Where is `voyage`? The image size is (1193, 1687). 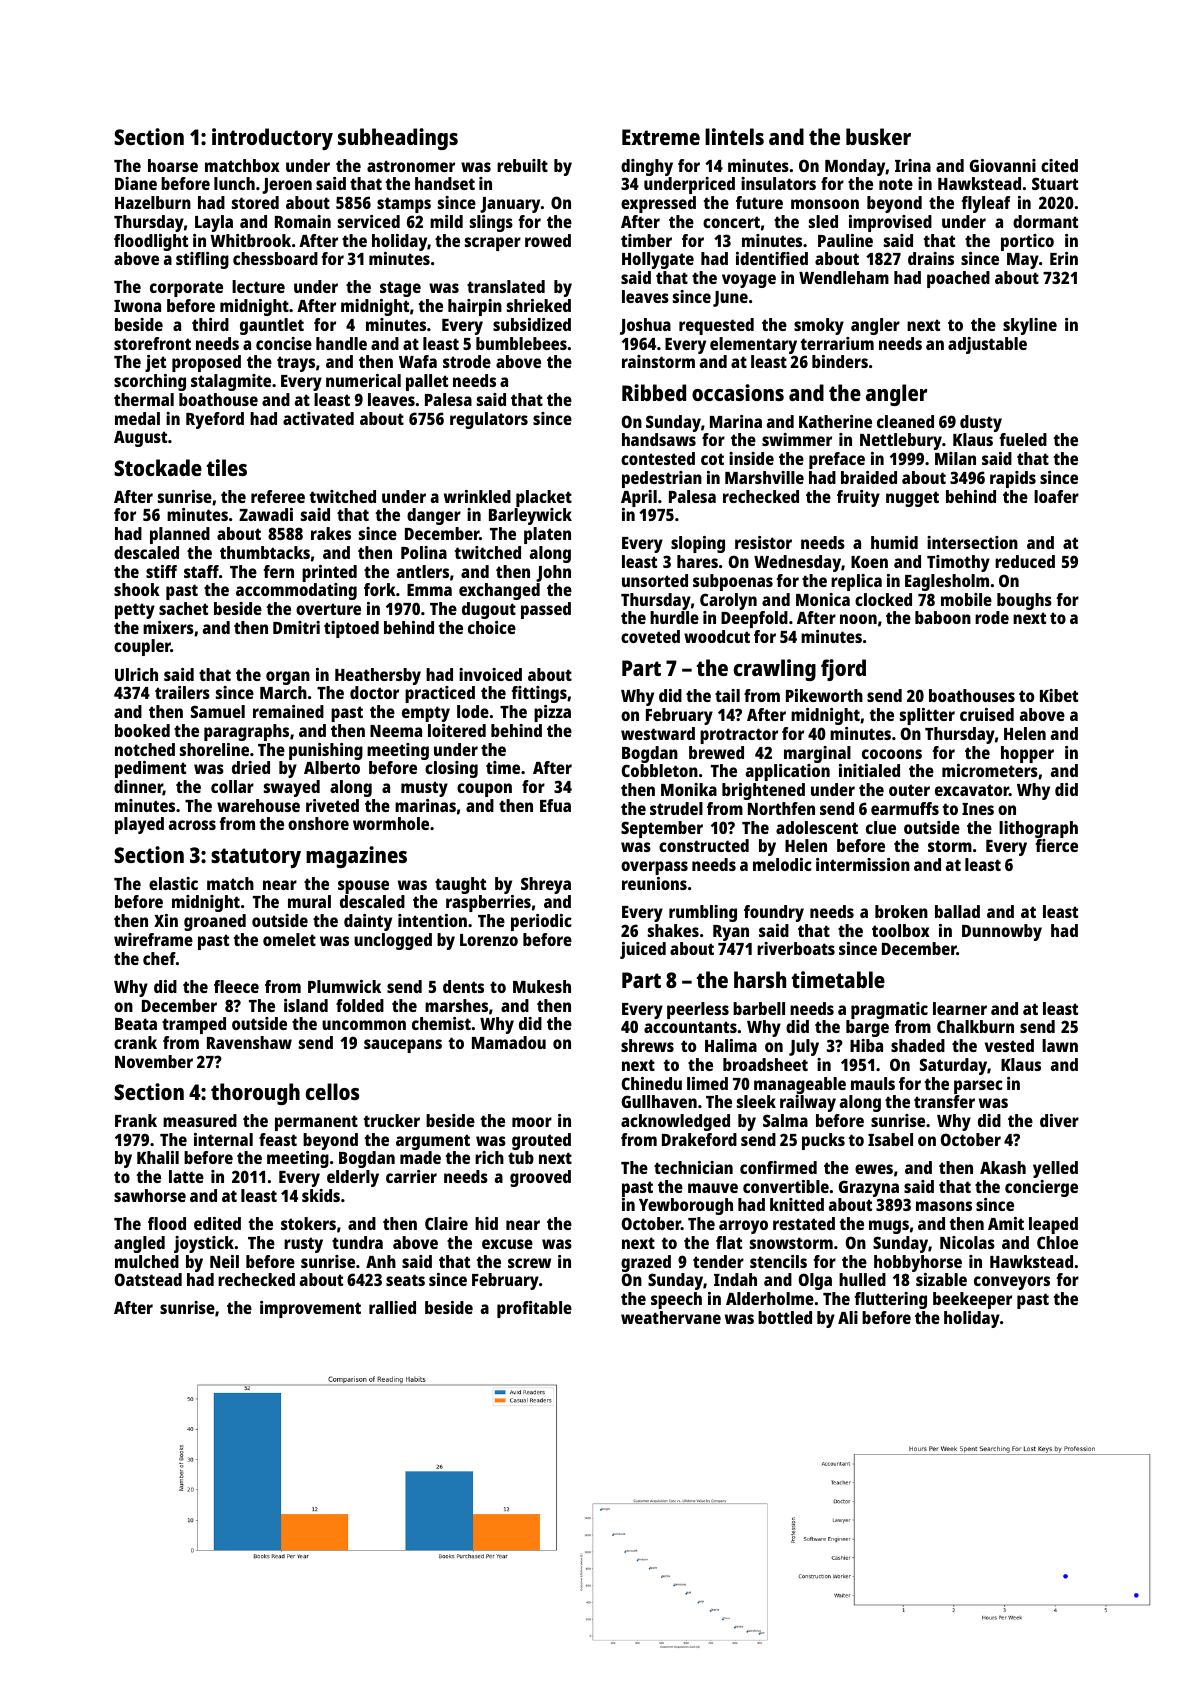
voyage is located at coordinates (749, 281).
